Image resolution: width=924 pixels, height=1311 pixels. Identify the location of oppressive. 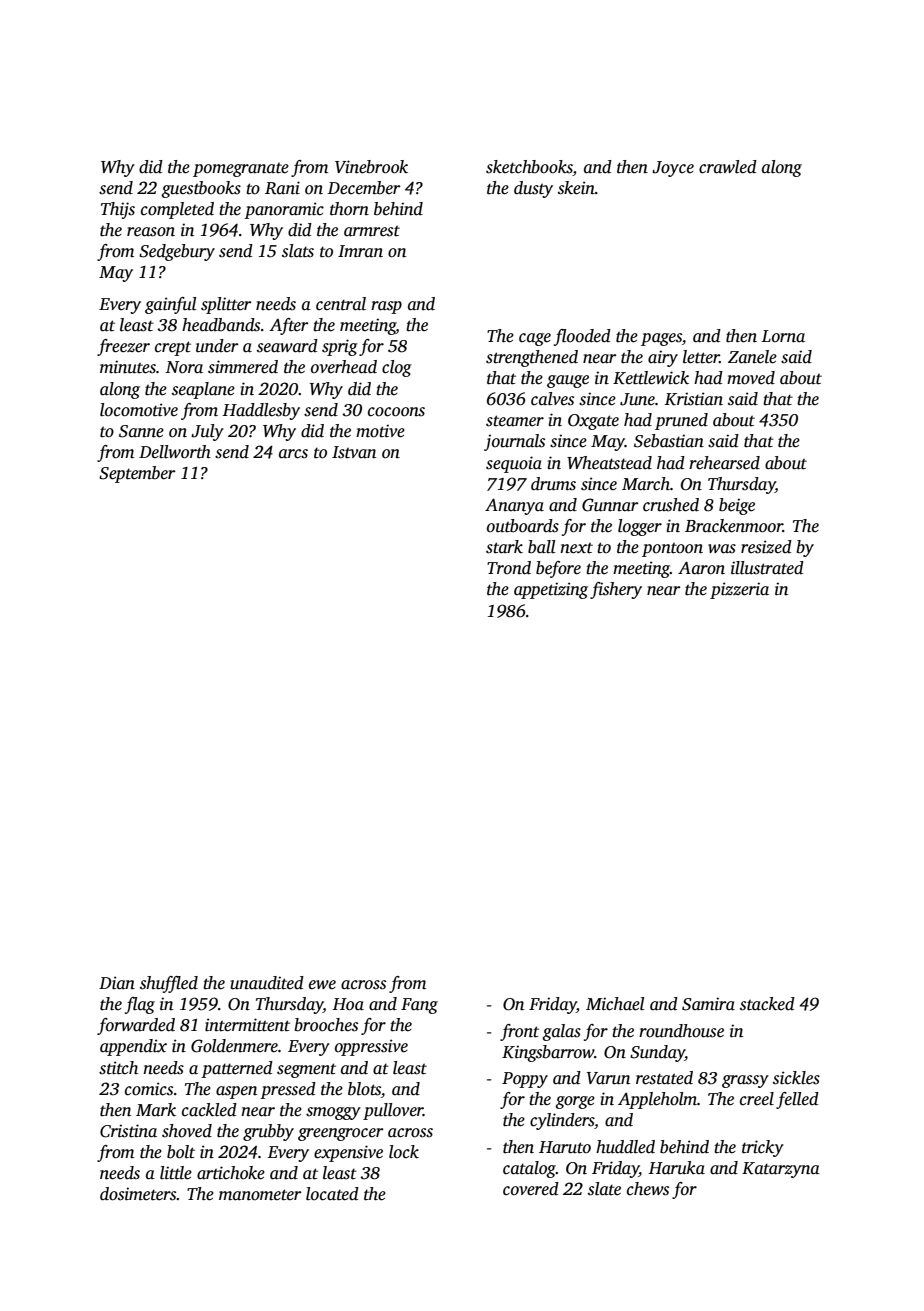
(371, 1047).
